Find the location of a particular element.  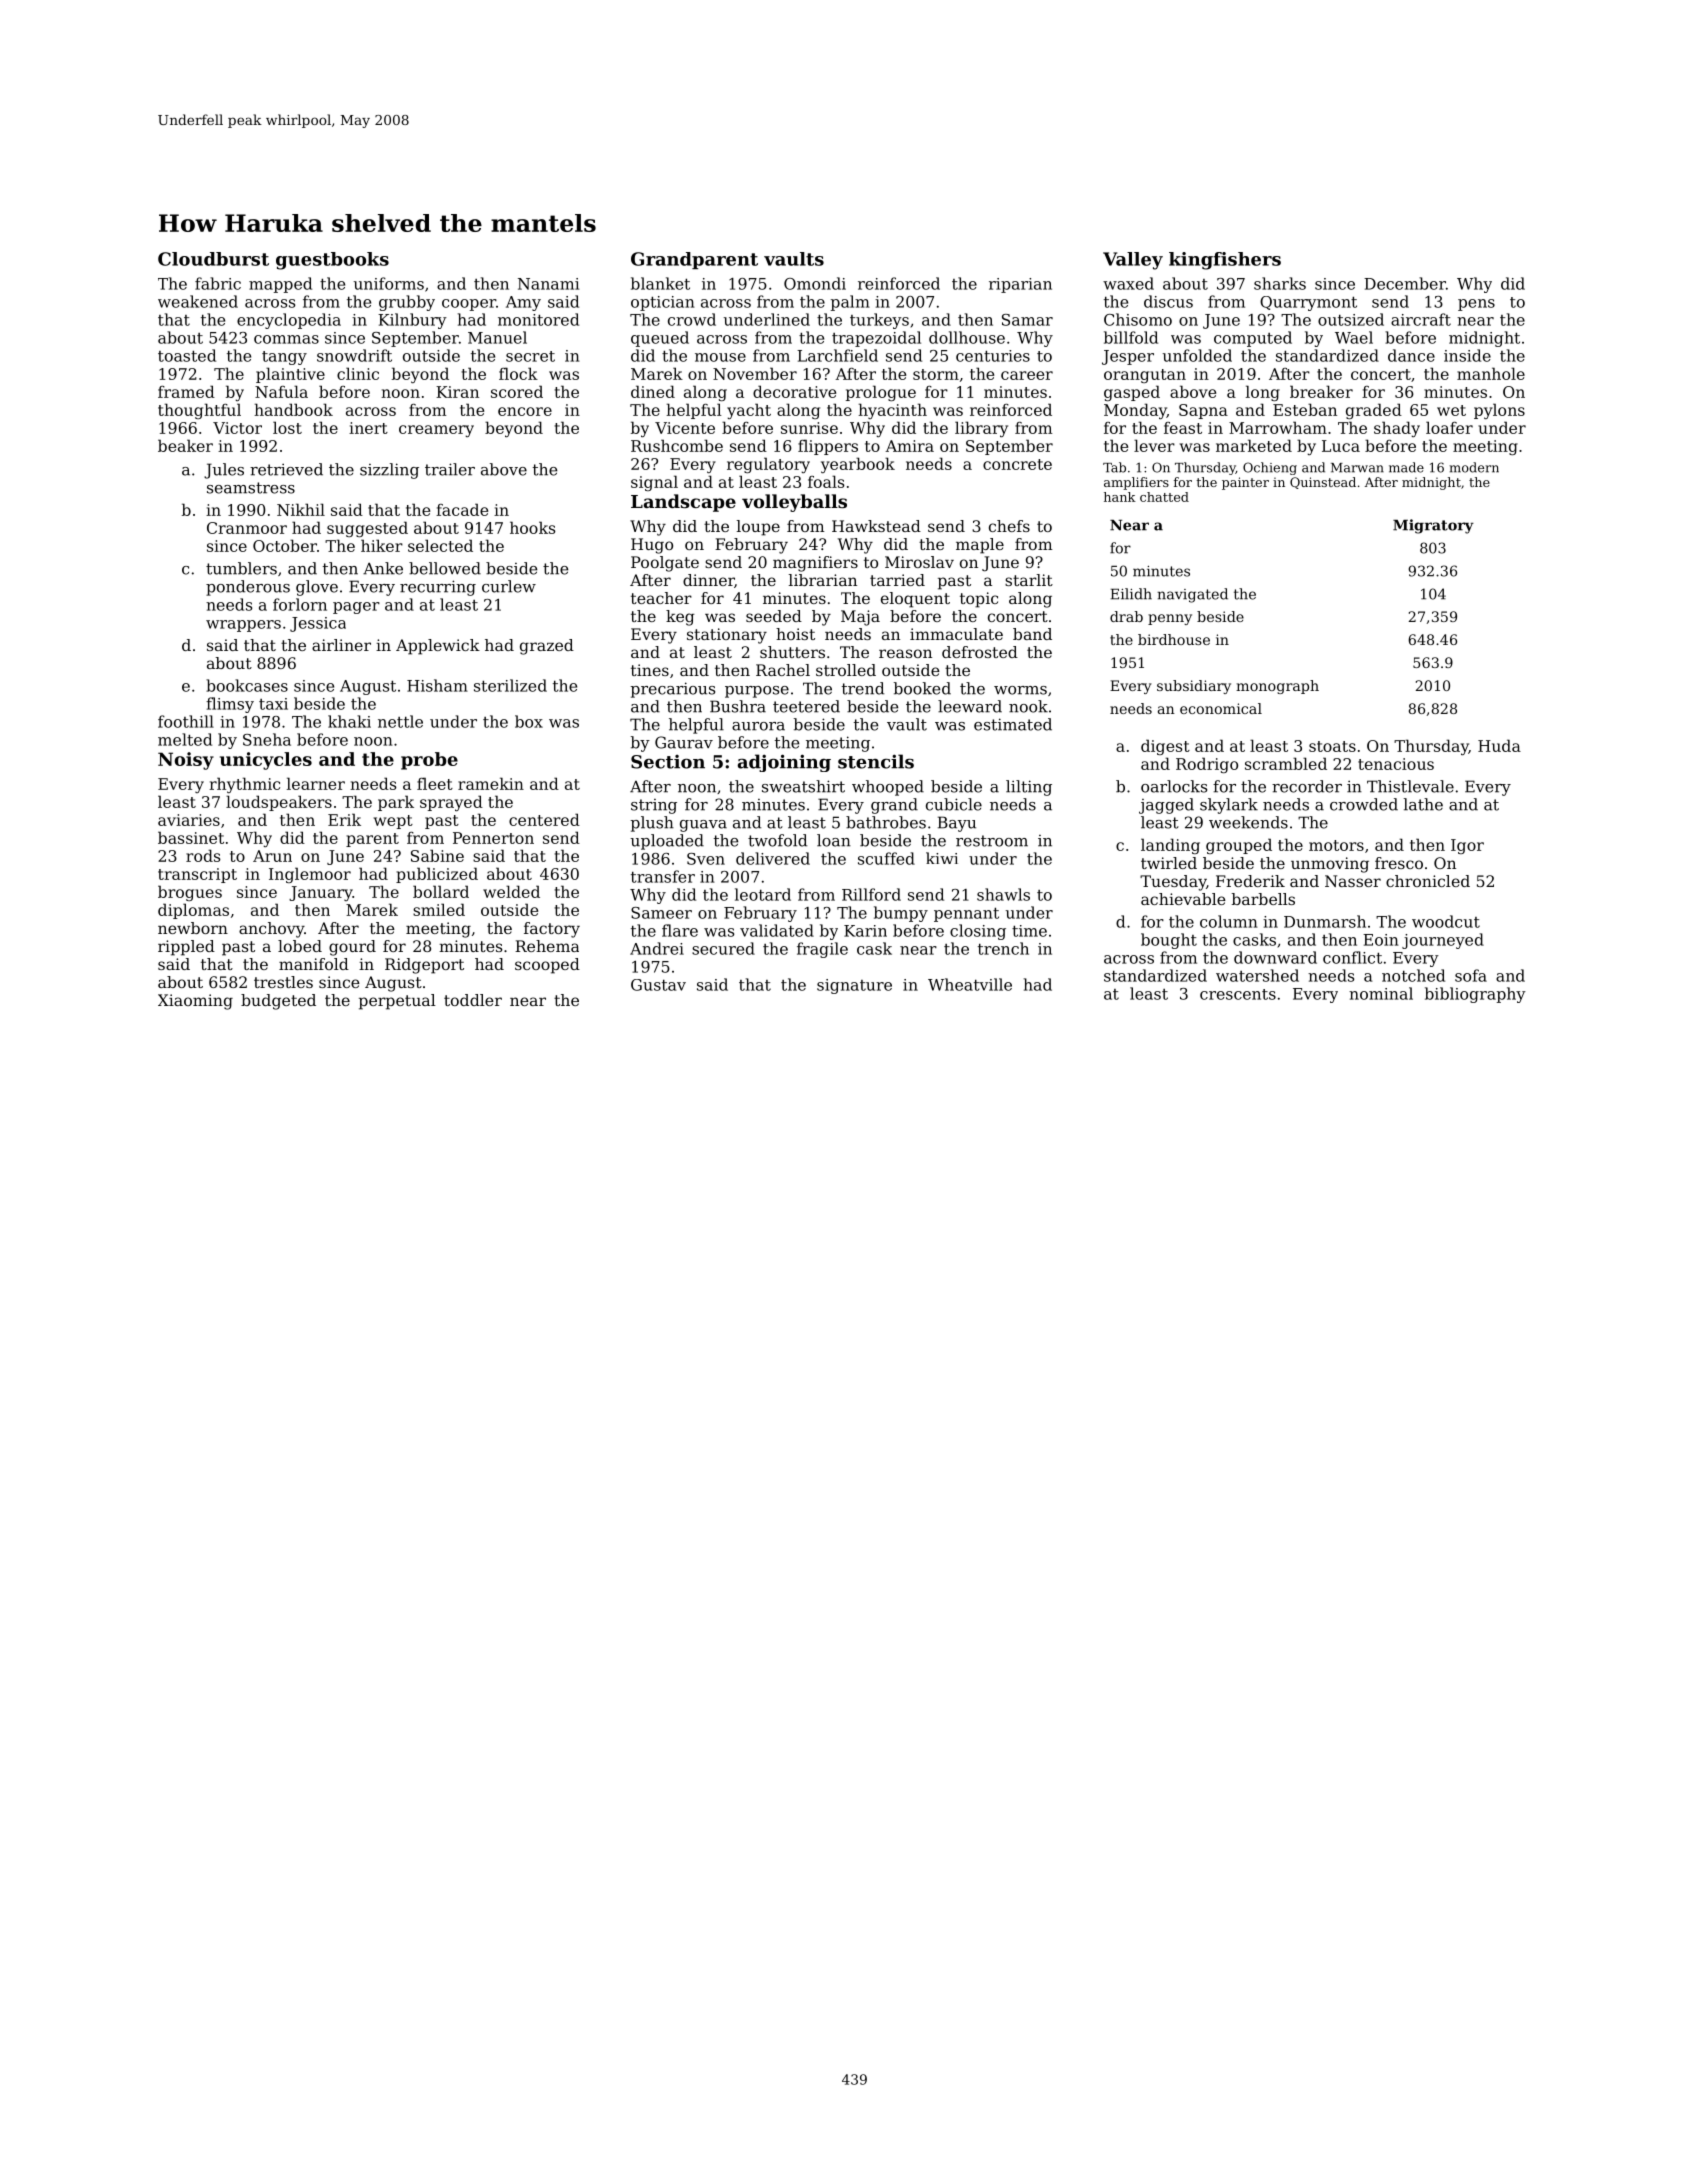

transcript is located at coordinates (197, 875).
